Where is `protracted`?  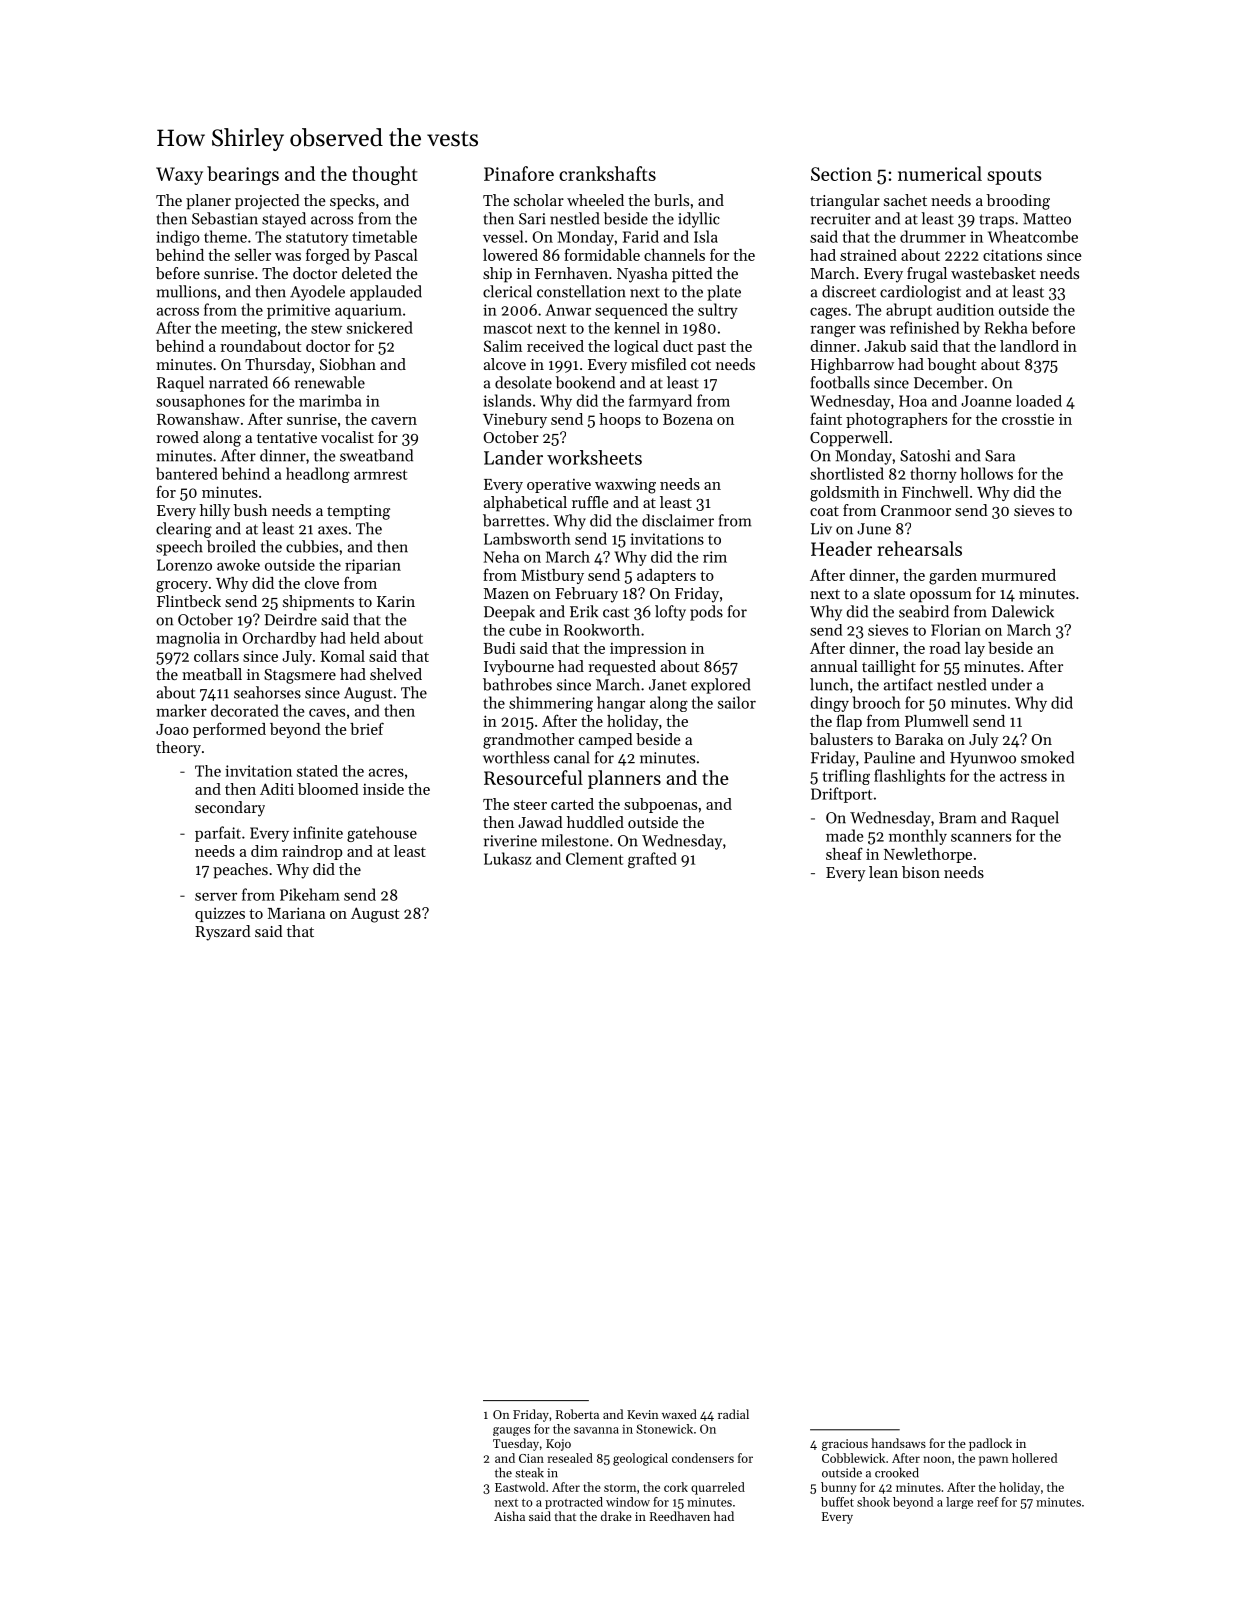 protracted is located at coordinates (574, 1503).
